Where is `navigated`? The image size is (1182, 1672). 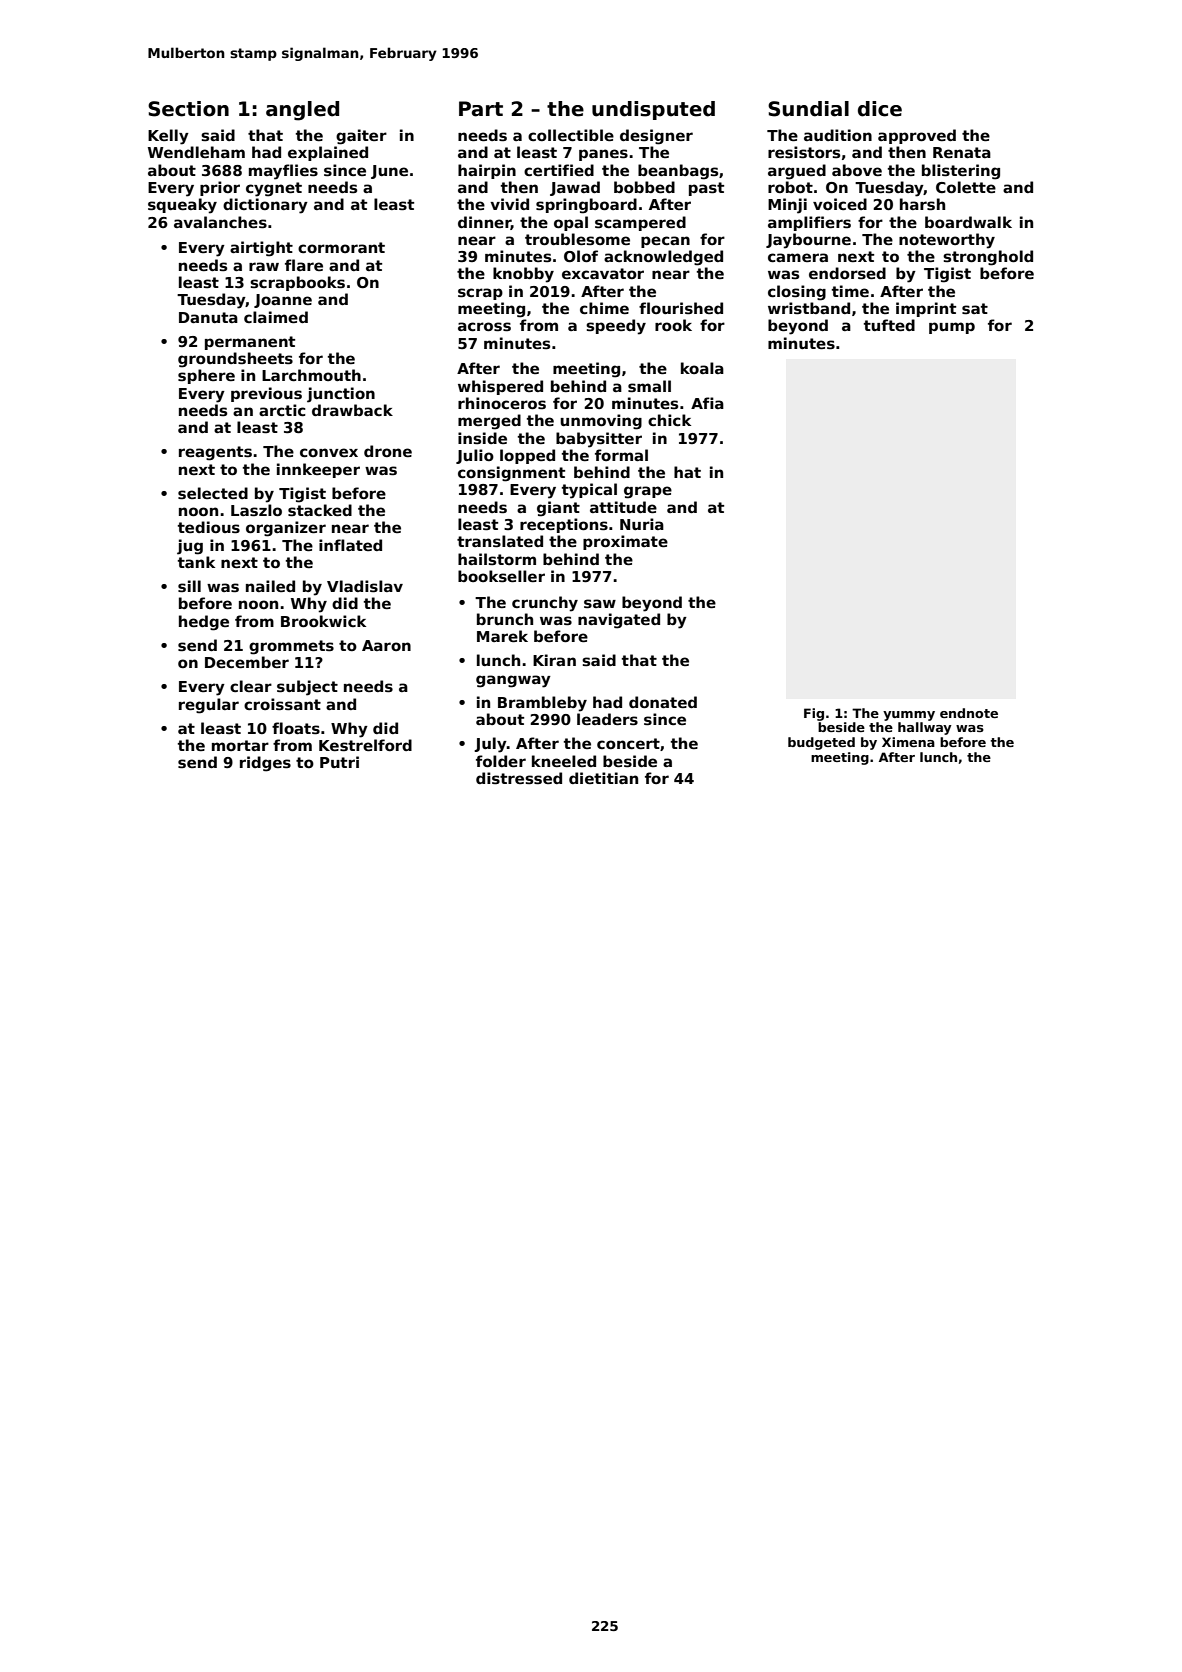
navigated is located at coordinates (619, 621).
